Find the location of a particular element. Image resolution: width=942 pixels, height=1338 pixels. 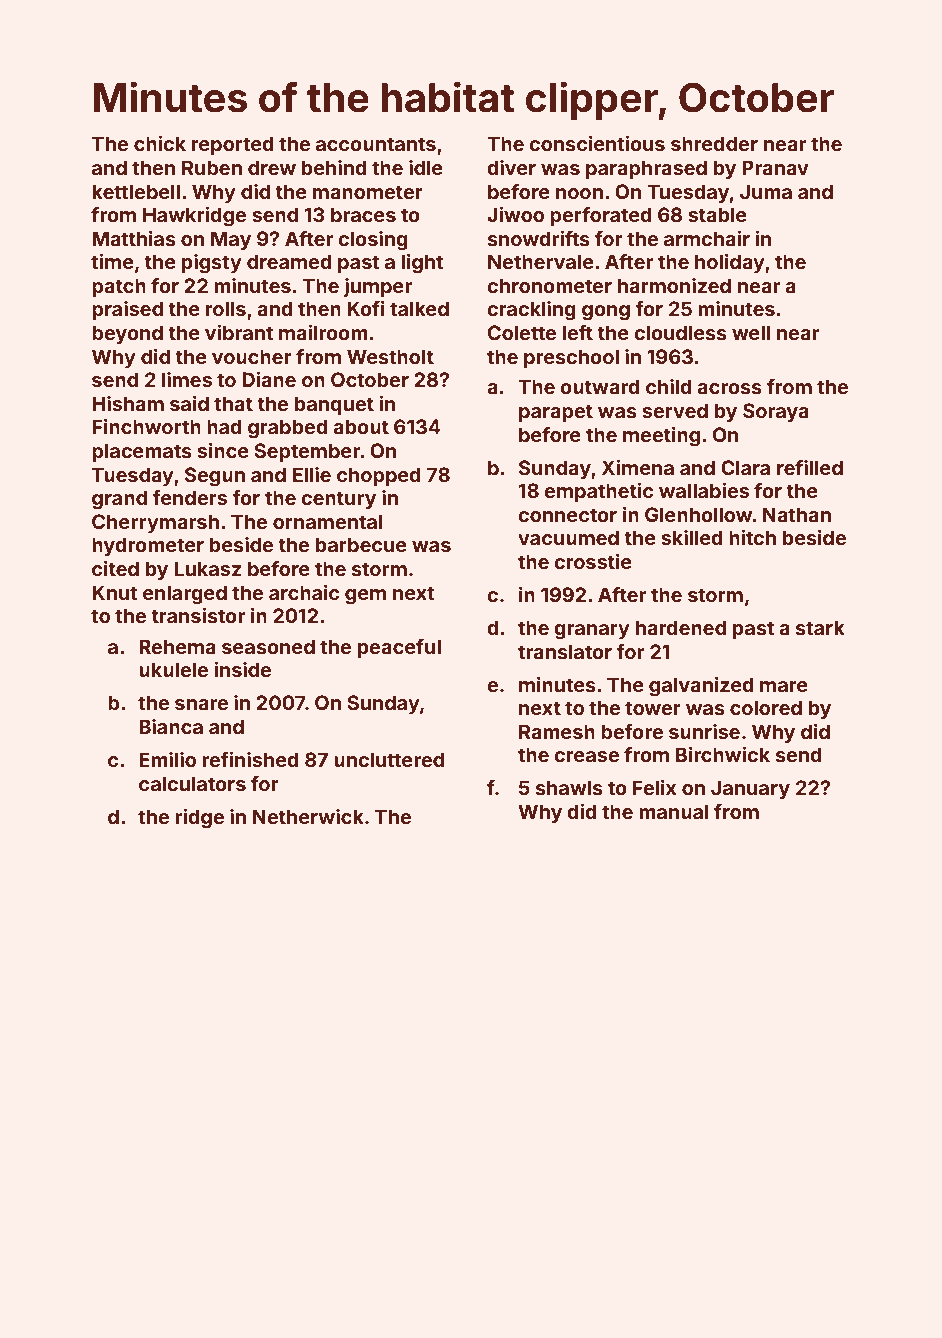

Netherwick is located at coordinates (308, 816).
